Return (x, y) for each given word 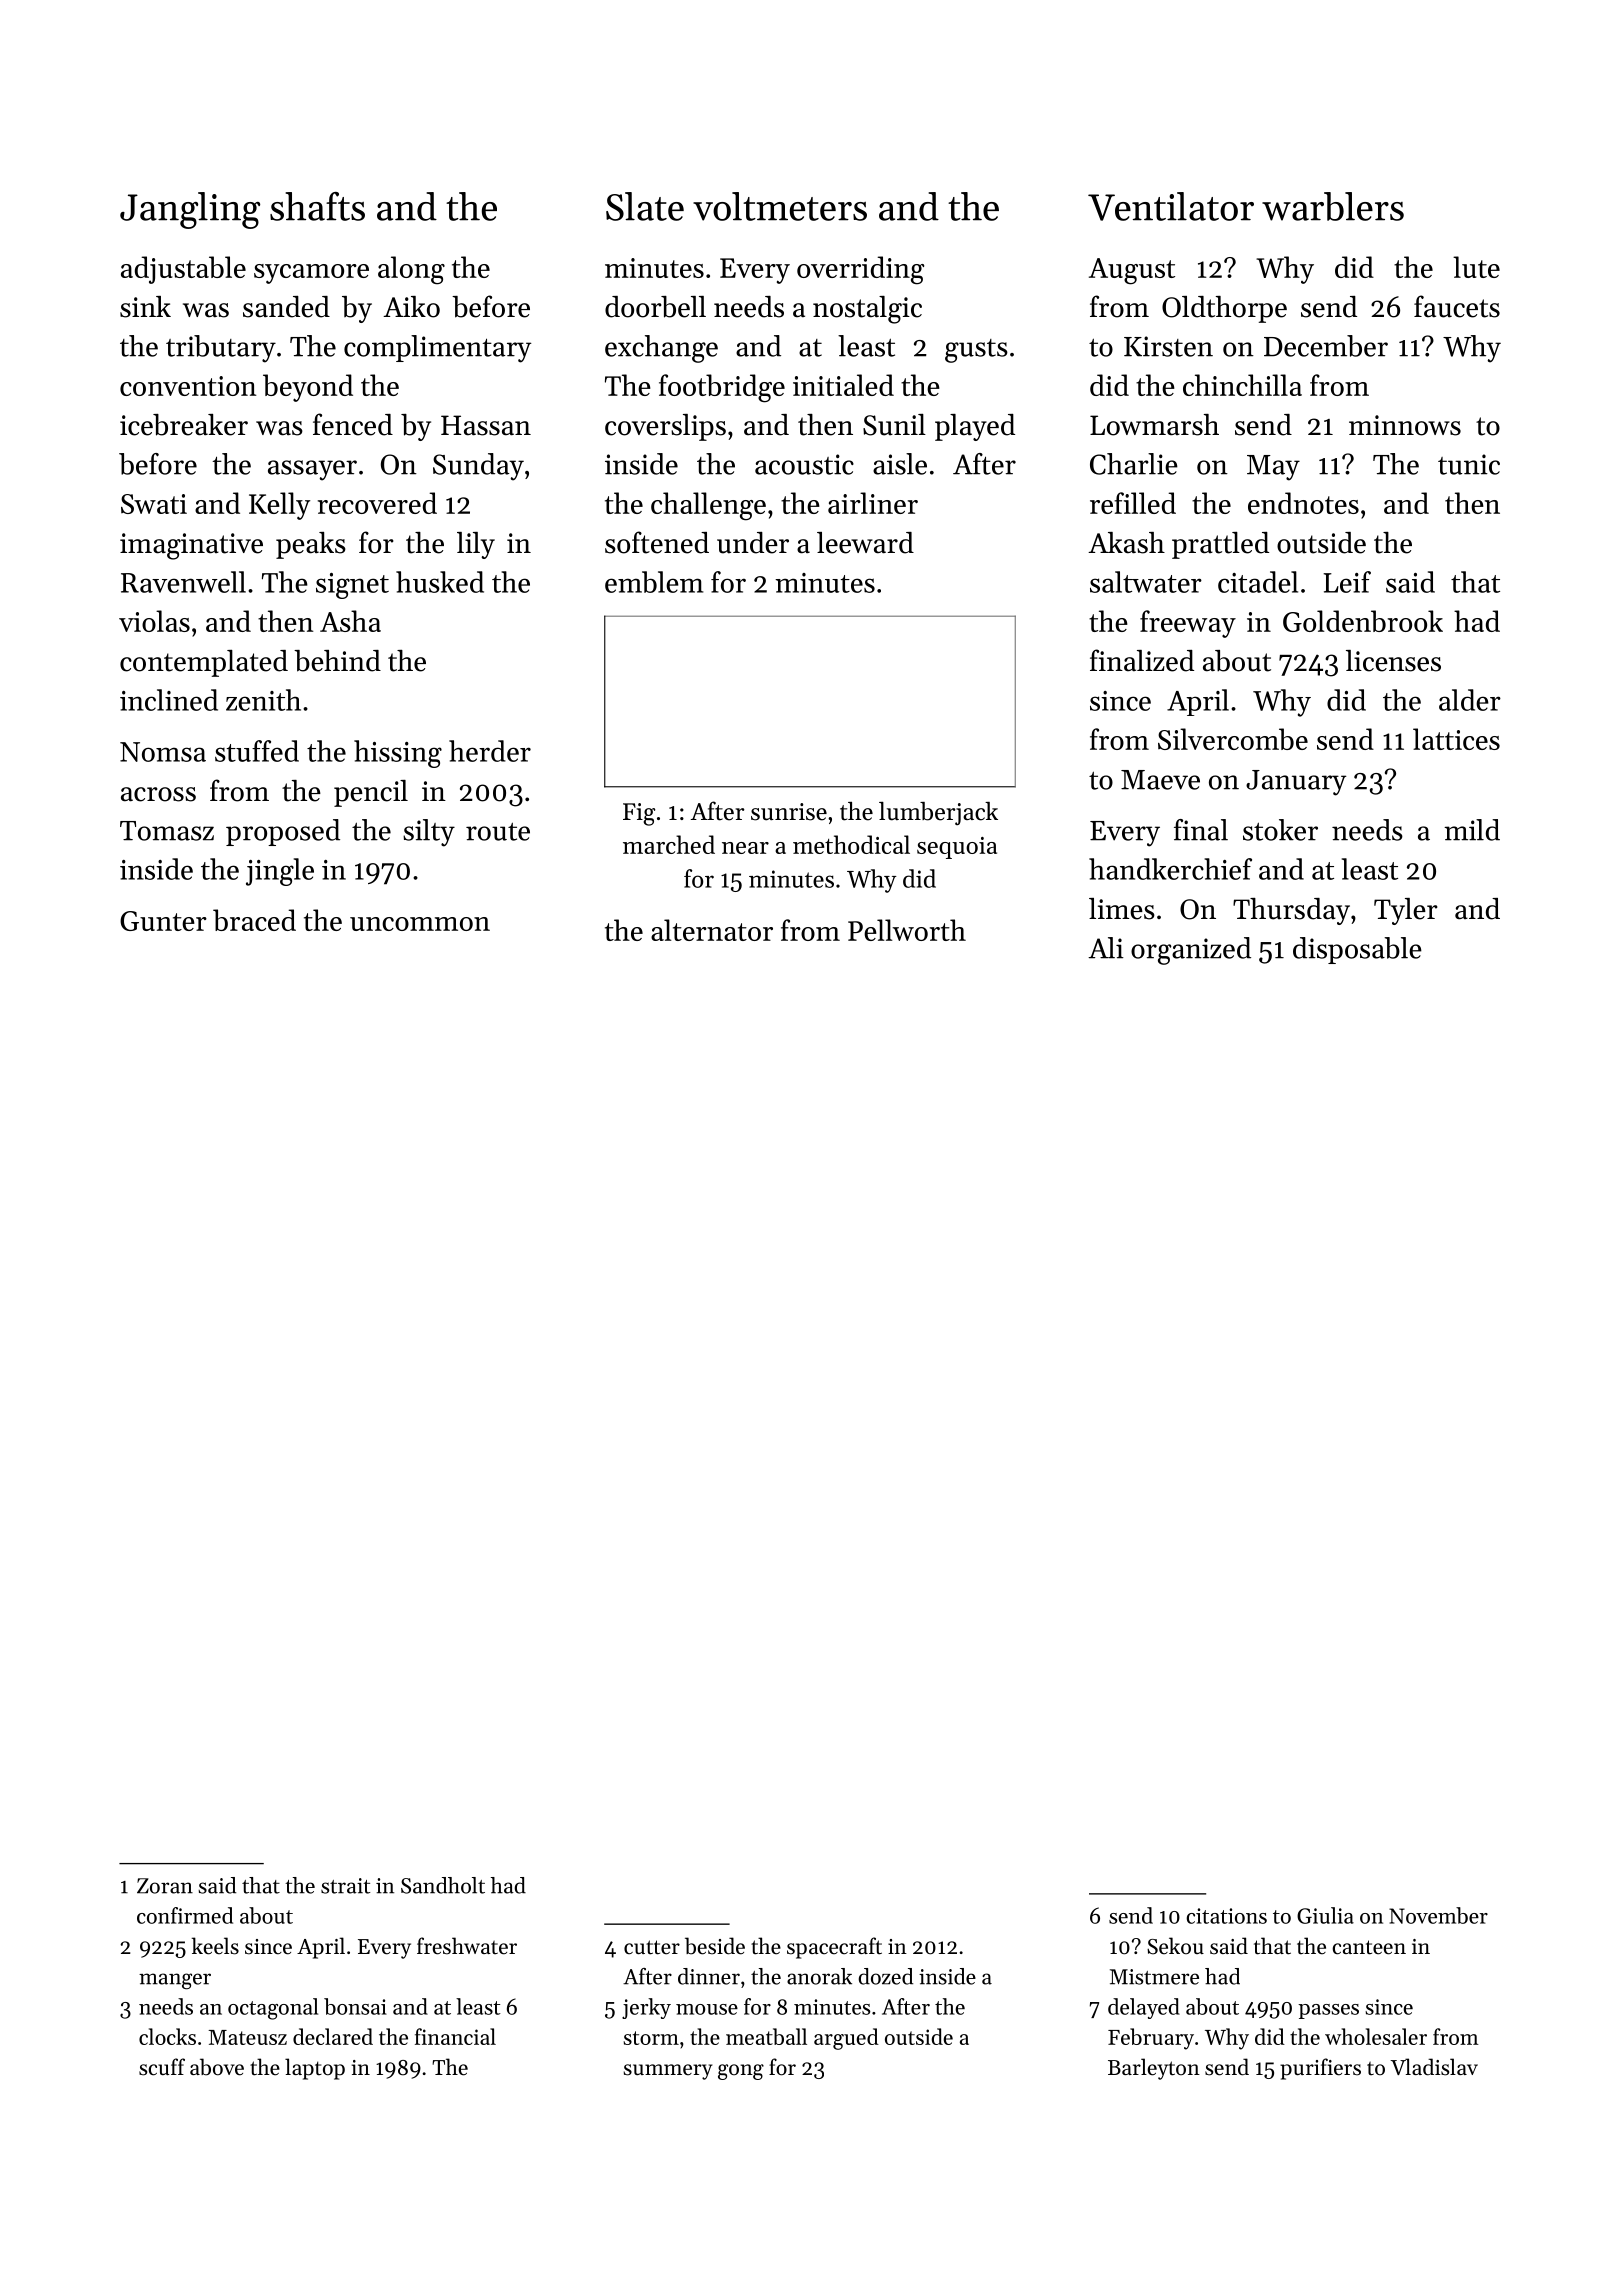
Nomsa (163, 752)
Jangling (190, 210)
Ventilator (1171, 206)
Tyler (1406, 911)
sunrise (789, 812)
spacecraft (834, 1948)
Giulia (1325, 1915)
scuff (162, 2067)
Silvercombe (1233, 739)
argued (846, 2039)
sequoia (957, 848)
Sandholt (443, 1885)
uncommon (420, 924)
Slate (645, 206)
